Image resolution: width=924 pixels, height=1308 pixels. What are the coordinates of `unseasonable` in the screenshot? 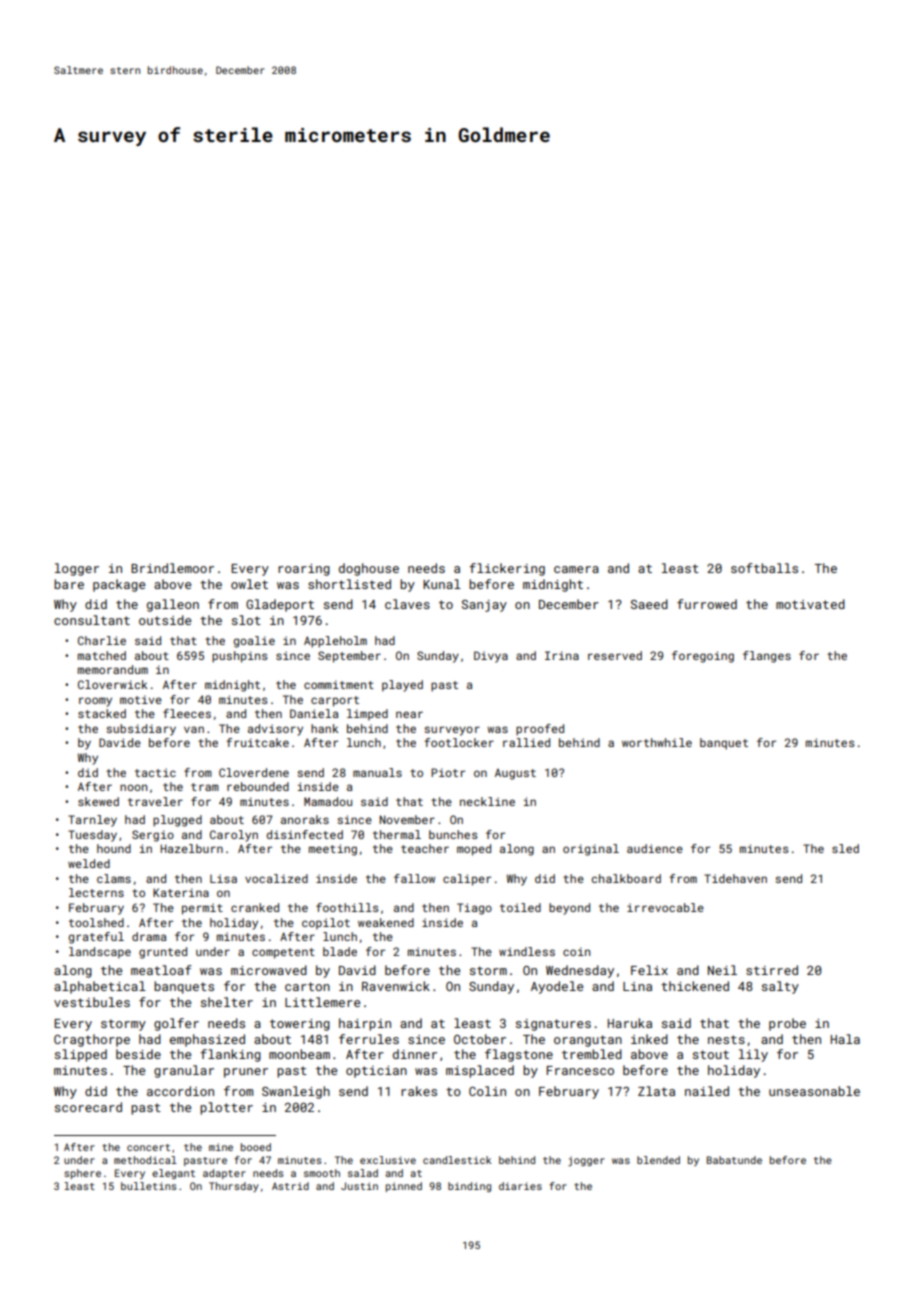 It's located at (814, 1091).
